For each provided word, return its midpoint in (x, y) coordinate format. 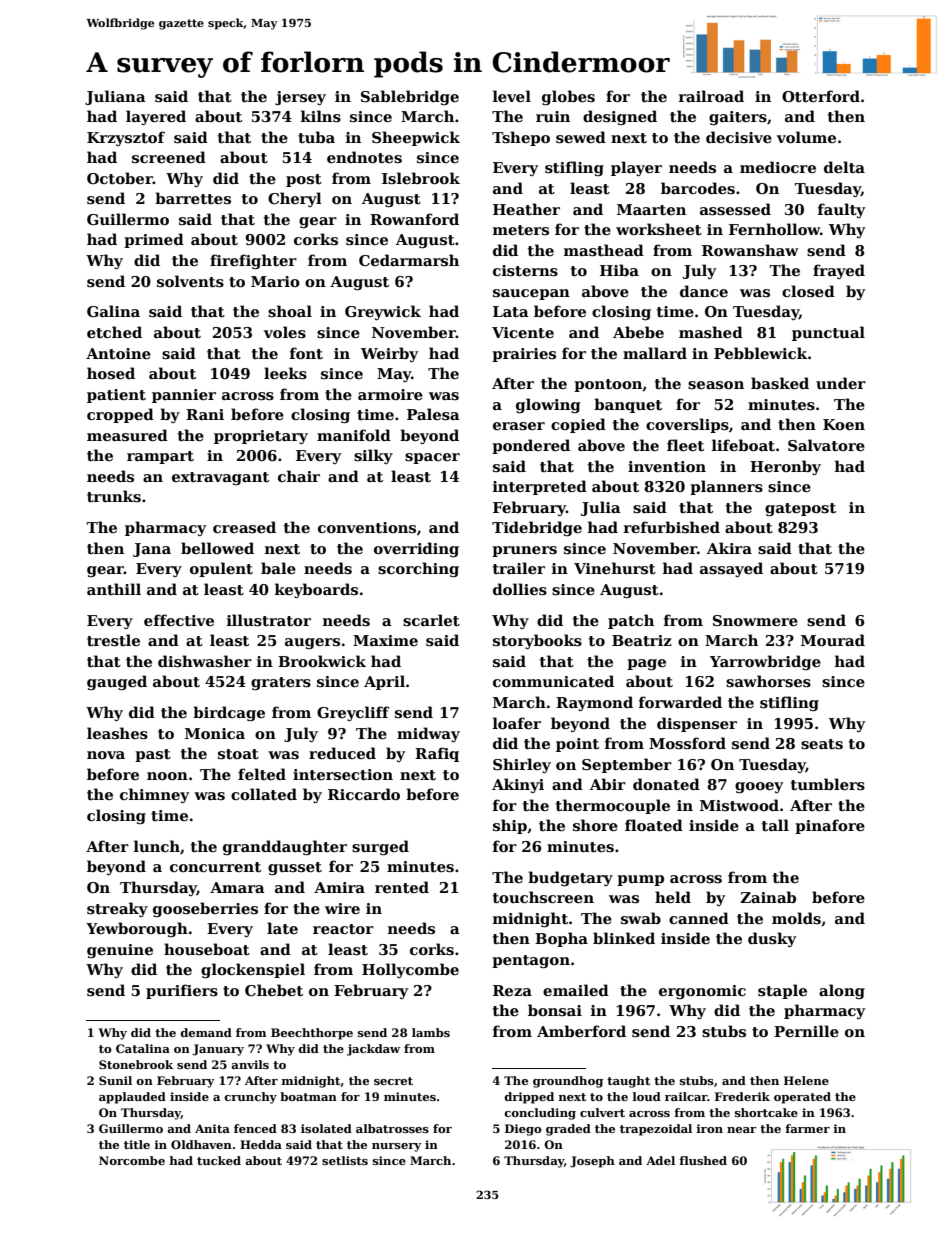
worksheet (659, 229)
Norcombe (132, 1160)
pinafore (830, 826)
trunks (114, 496)
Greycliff (353, 713)
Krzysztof (126, 138)
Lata (511, 311)
